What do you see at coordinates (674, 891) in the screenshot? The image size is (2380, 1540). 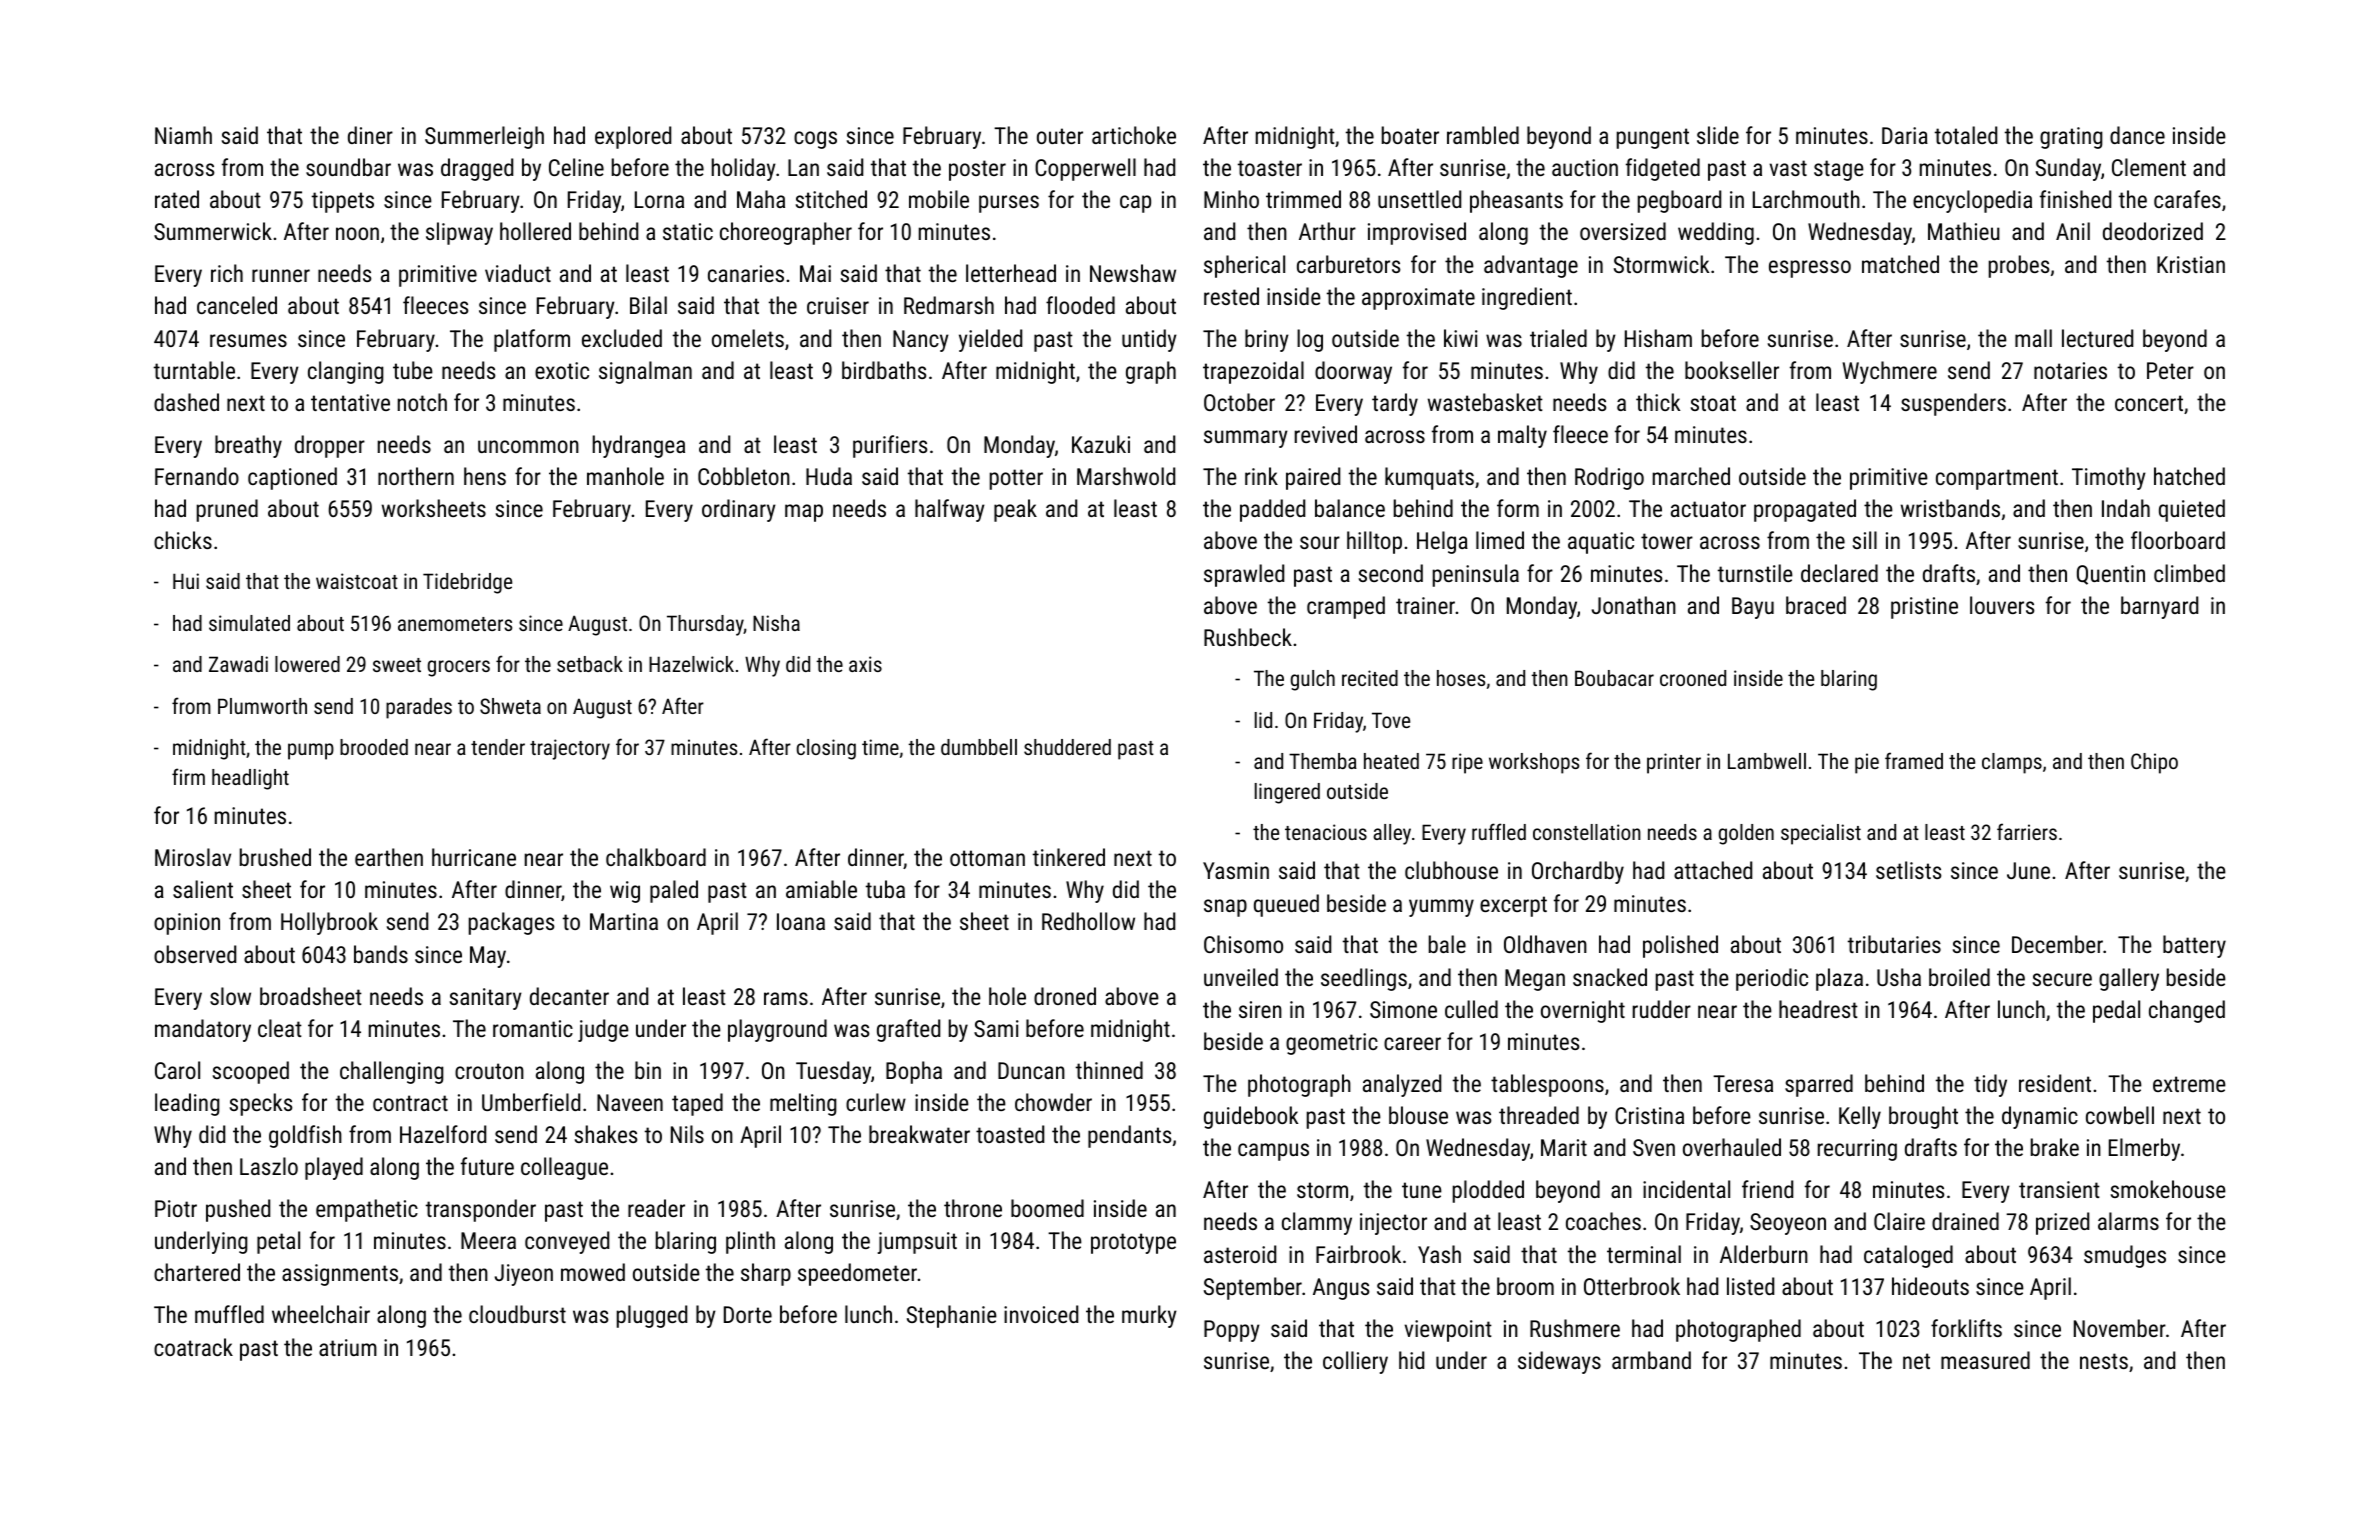 I see `paled` at bounding box center [674, 891].
